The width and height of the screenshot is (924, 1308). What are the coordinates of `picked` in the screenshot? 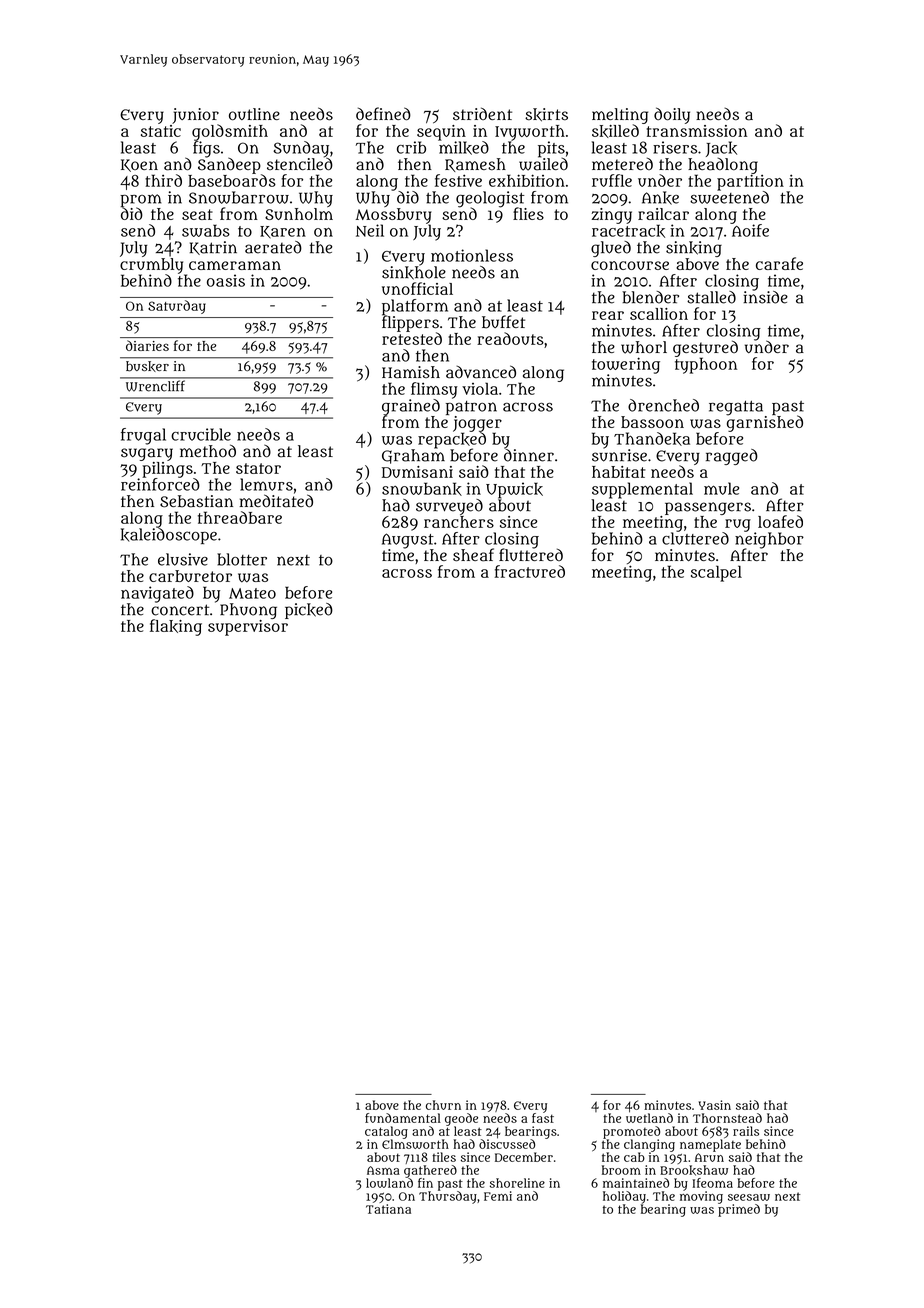 It's located at (309, 611).
